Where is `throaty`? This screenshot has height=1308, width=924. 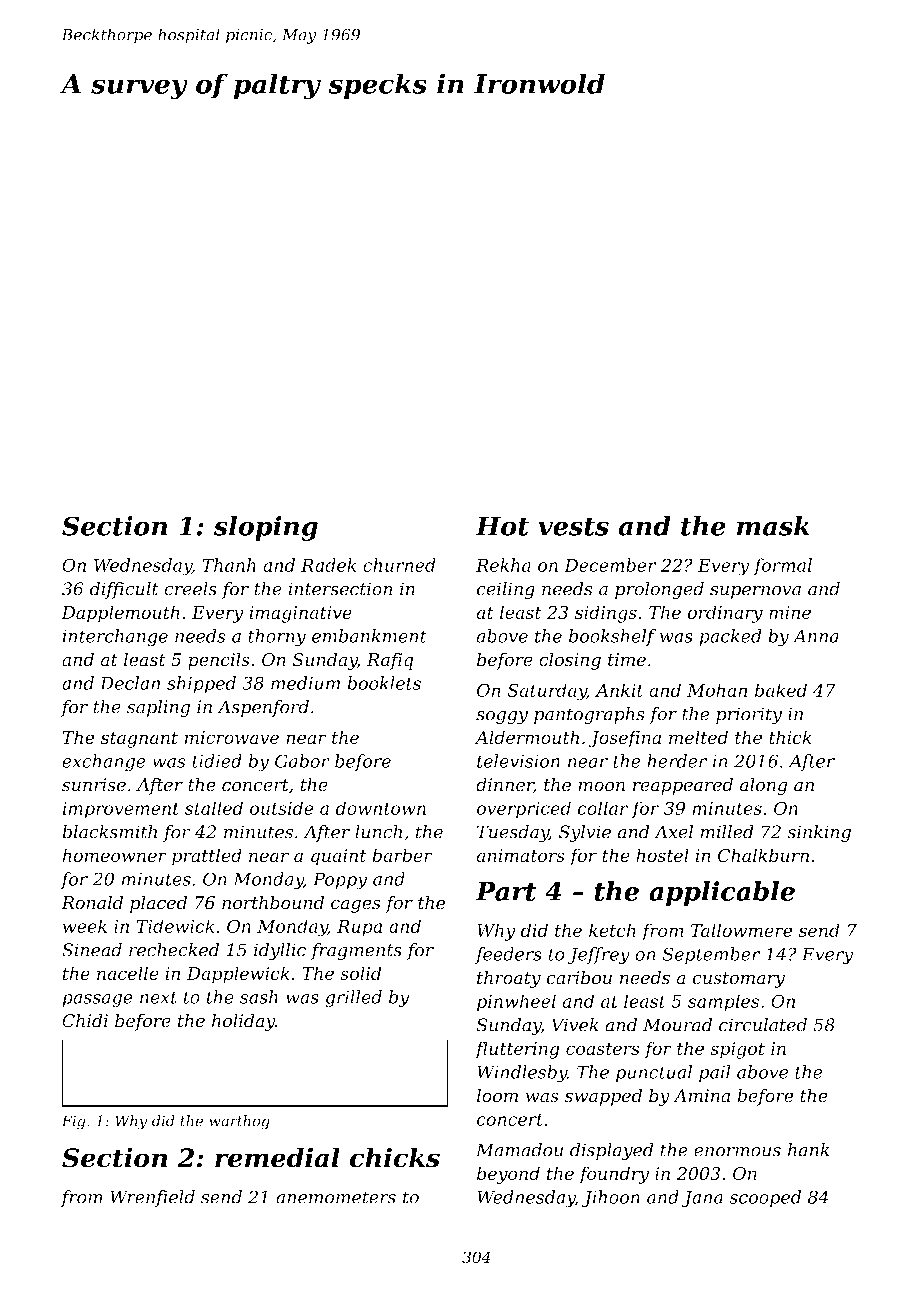 throaty is located at coordinates (509, 979).
